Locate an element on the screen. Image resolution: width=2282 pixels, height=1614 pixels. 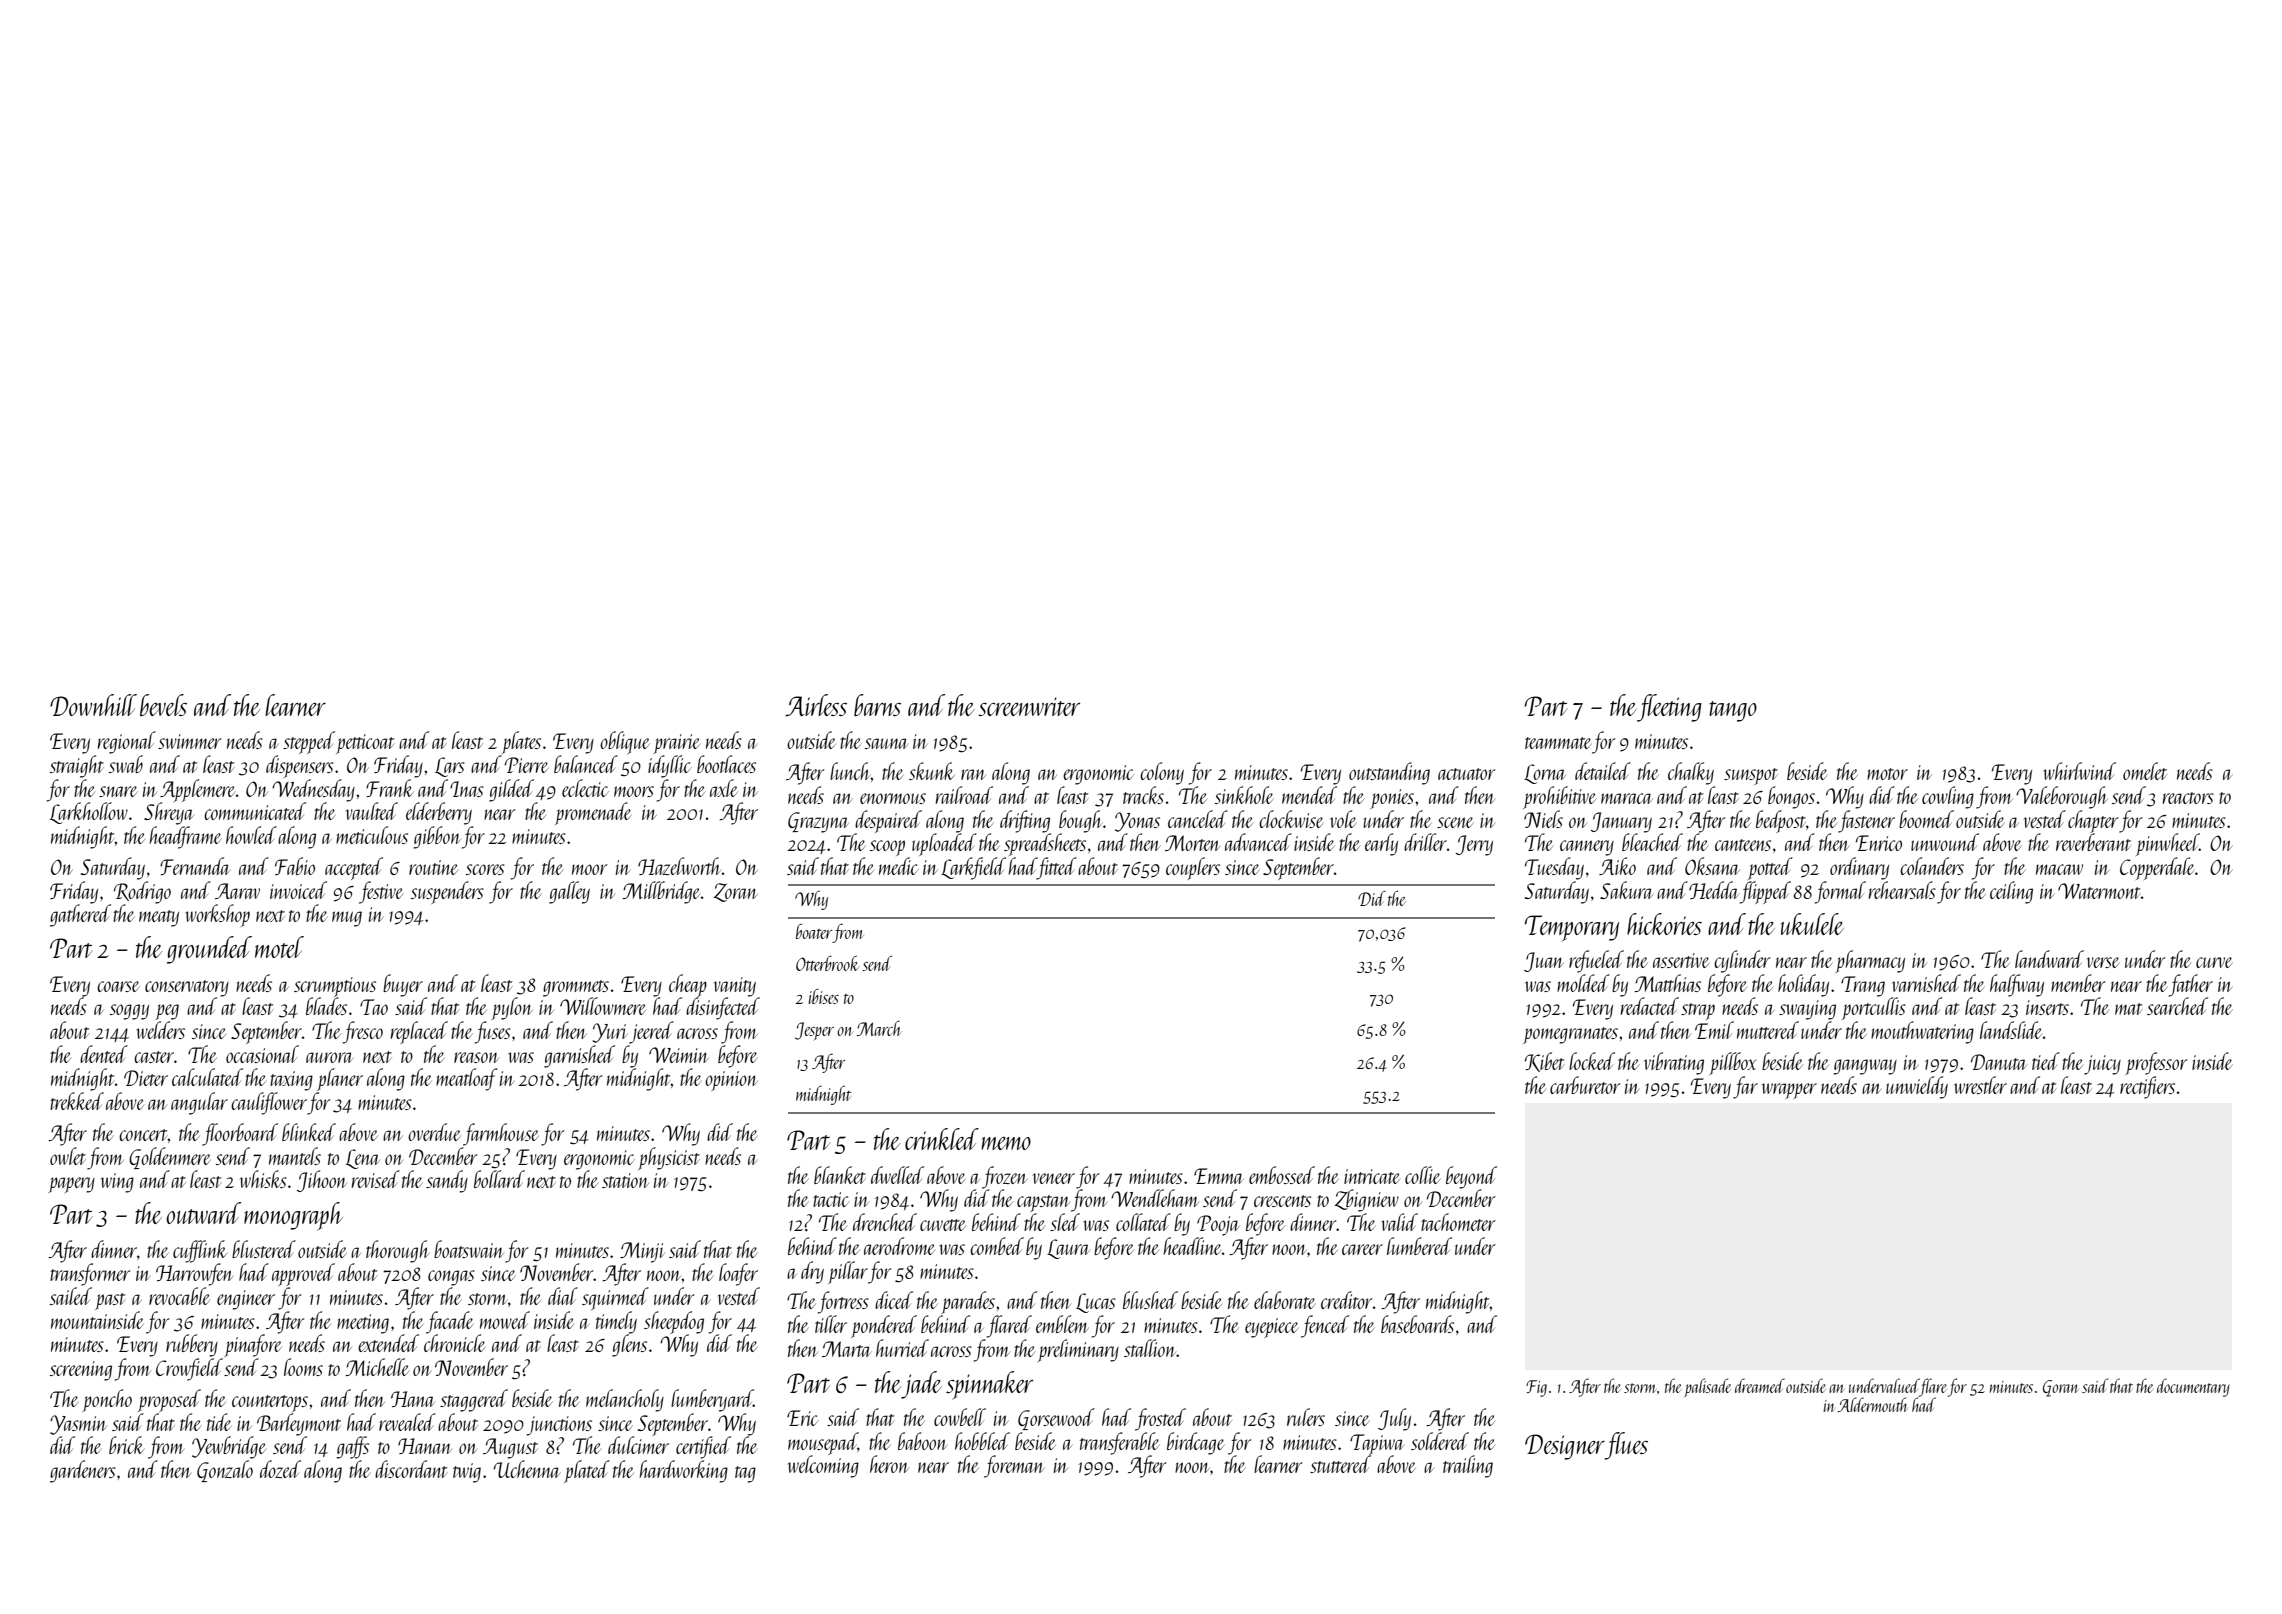
Otterbrook is located at coordinates (828, 963).
